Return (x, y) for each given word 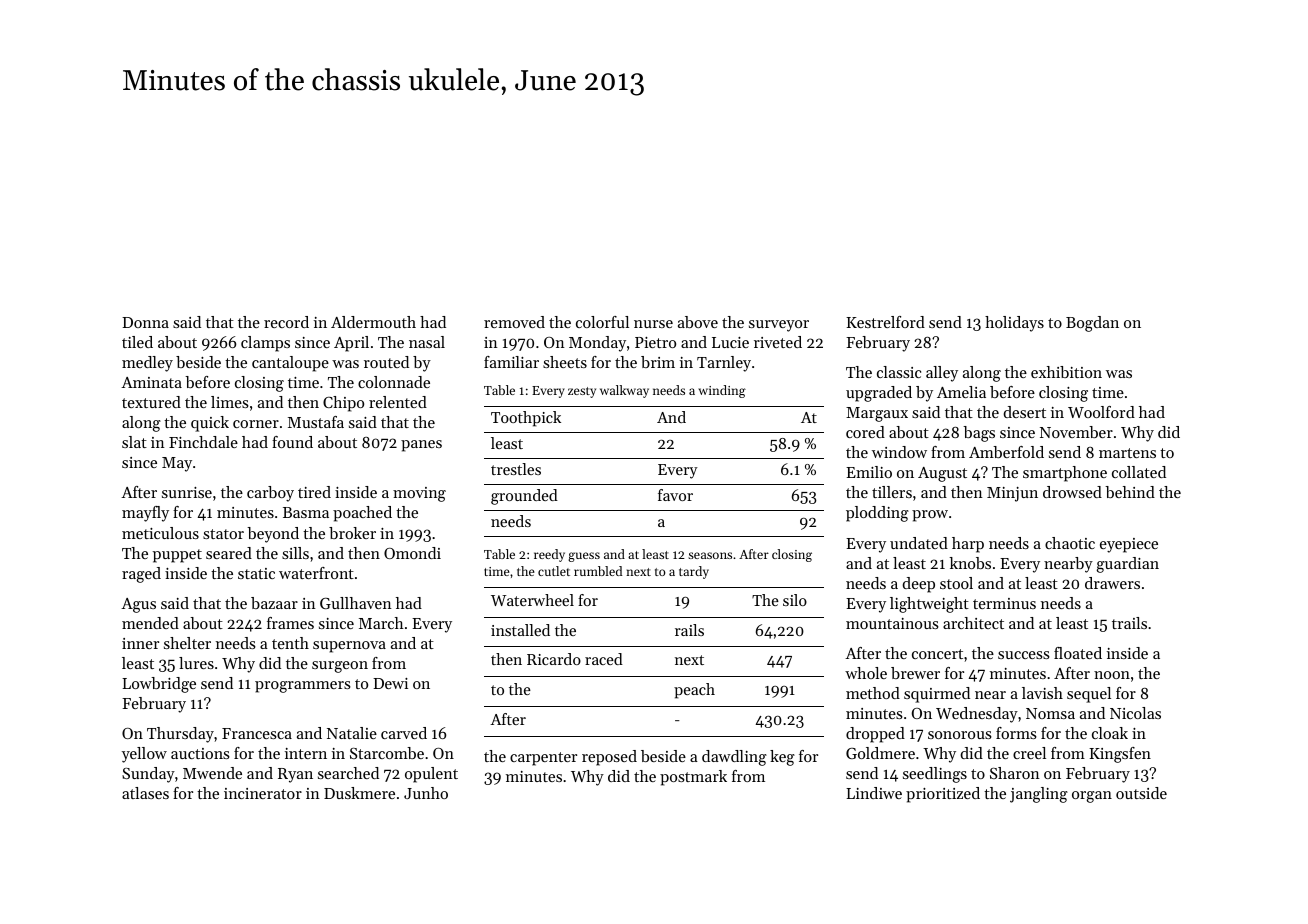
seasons (710, 555)
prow (930, 516)
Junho (426, 793)
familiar (511, 362)
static (256, 573)
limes (230, 402)
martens (1127, 453)
